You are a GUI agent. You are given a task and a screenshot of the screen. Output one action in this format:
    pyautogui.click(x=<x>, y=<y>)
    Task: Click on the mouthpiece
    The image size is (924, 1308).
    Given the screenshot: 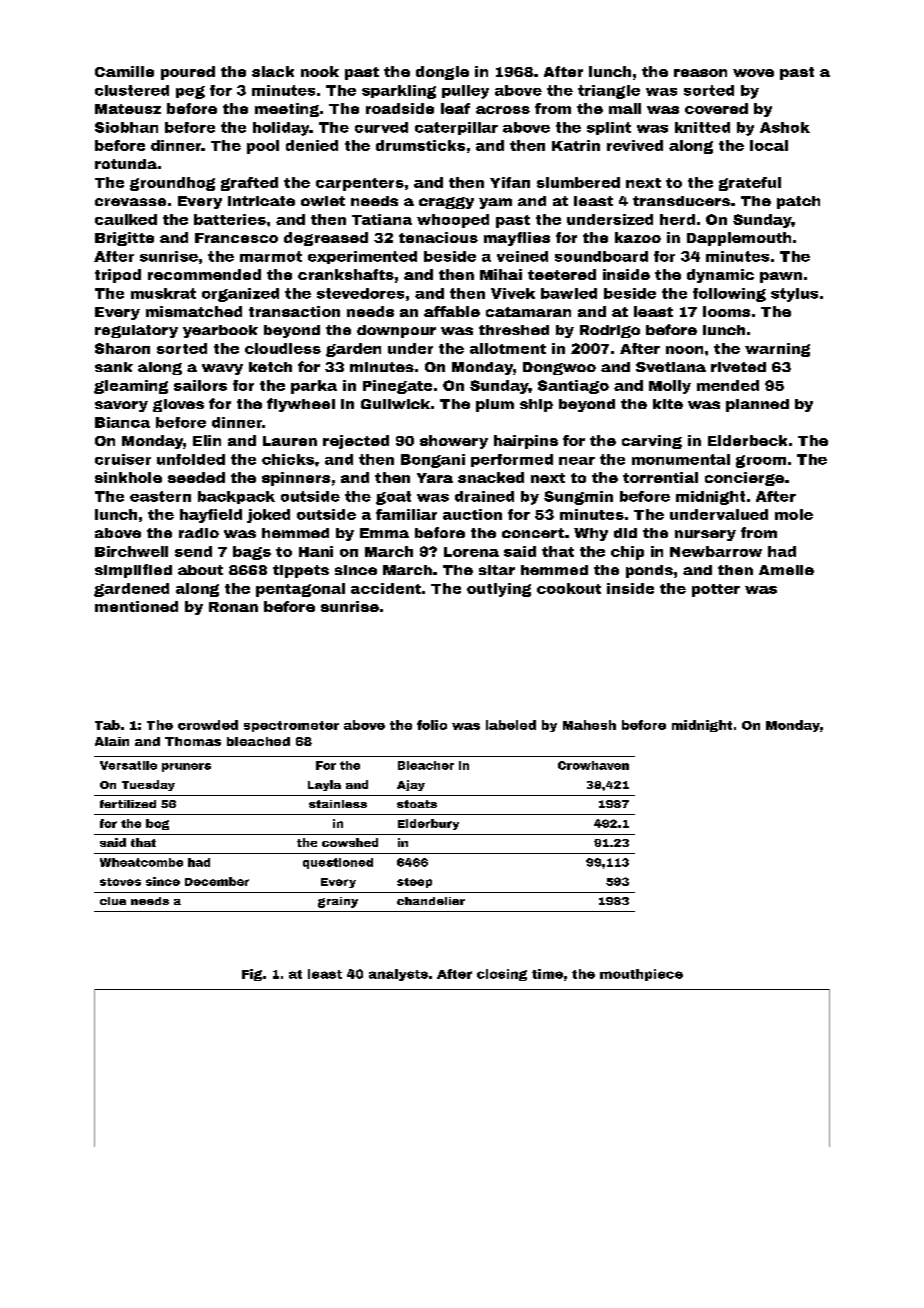 What is the action you would take?
    pyautogui.click(x=641, y=975)
